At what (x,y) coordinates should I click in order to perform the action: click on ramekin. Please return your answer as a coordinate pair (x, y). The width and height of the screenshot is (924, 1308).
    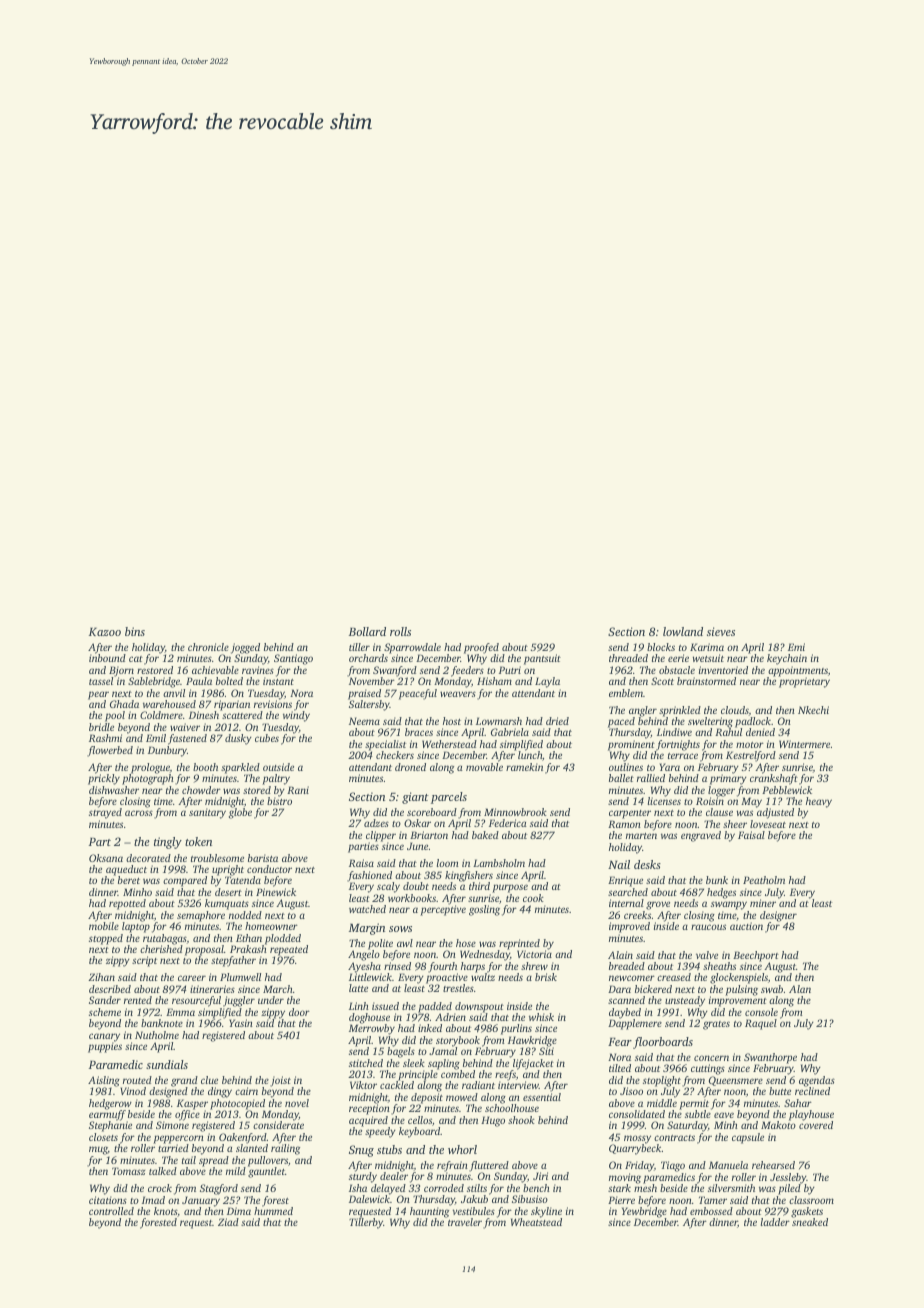
    Looking at the image, I should click on (524, 767).
